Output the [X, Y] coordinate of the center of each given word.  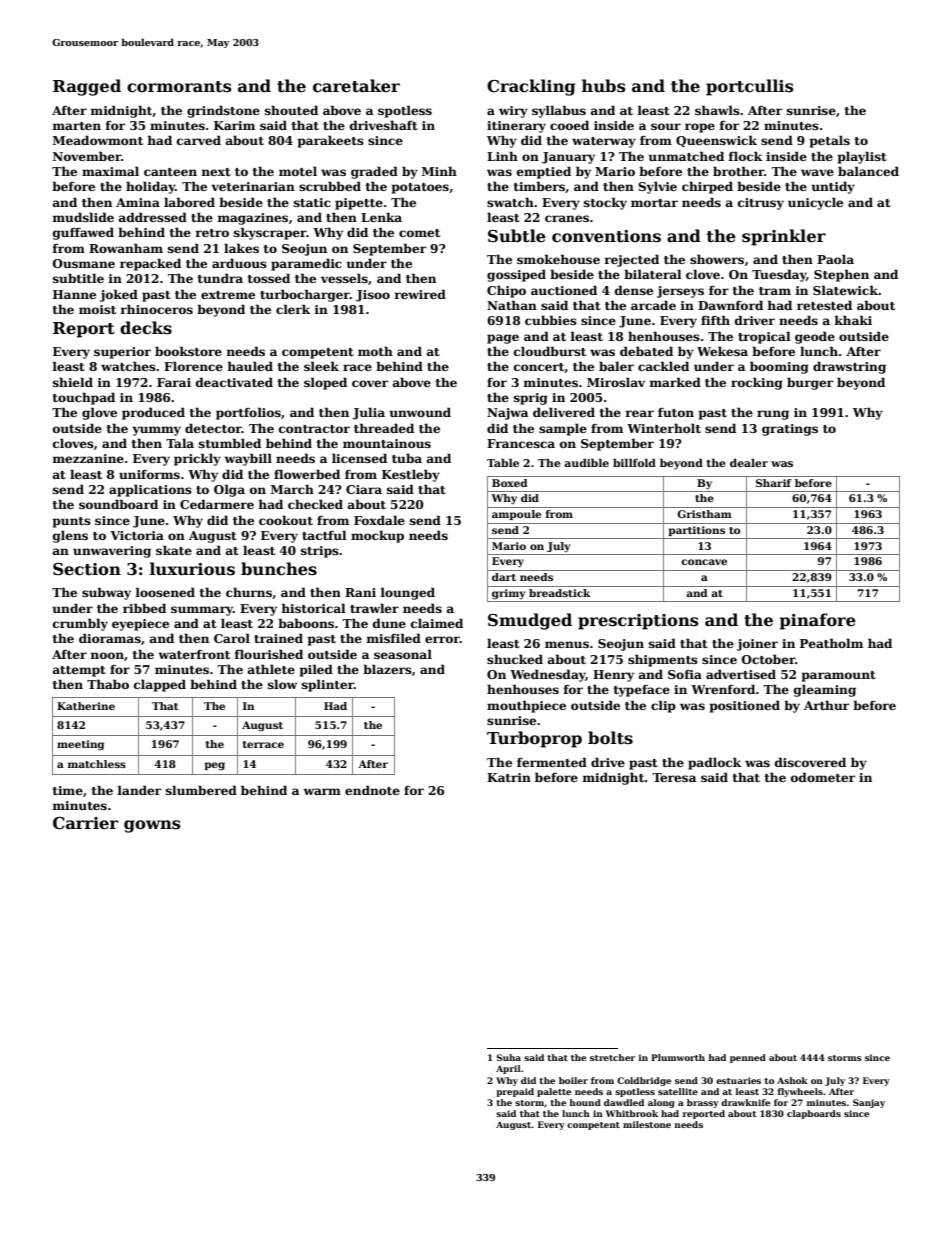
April [508, 1069]
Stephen [841, 275]
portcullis [749, 87]
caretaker [356, 86]
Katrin [509, 777]
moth [375, 351]
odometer [823, 777]
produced [153, 413]
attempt [79, 671]
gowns [152, 826]
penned [748, 1058]
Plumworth [678, 1057]
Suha [509, 1057]
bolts [610, 738]
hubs [603, 86]
